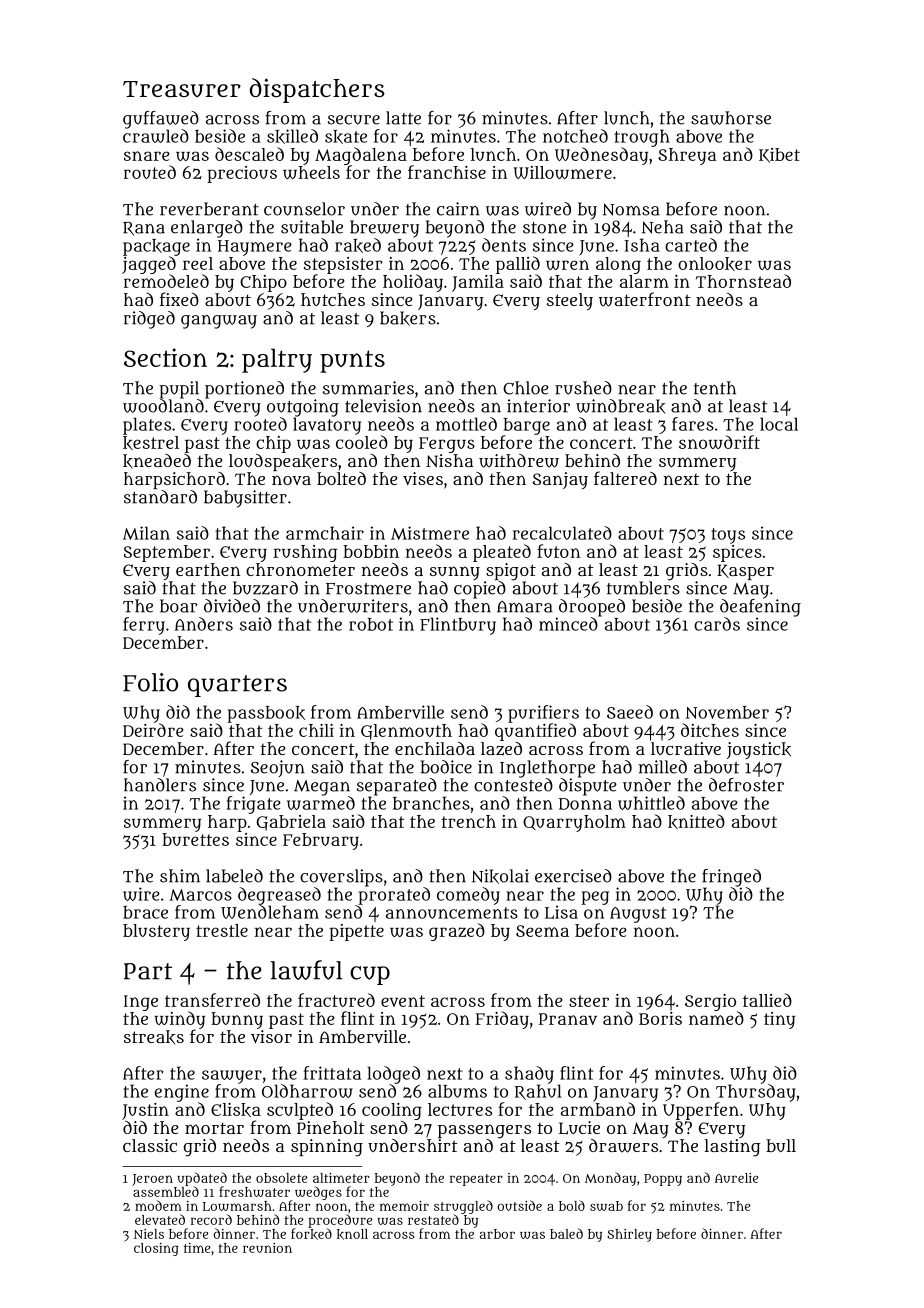  I want to click on reverberant, so click(209, 209).
